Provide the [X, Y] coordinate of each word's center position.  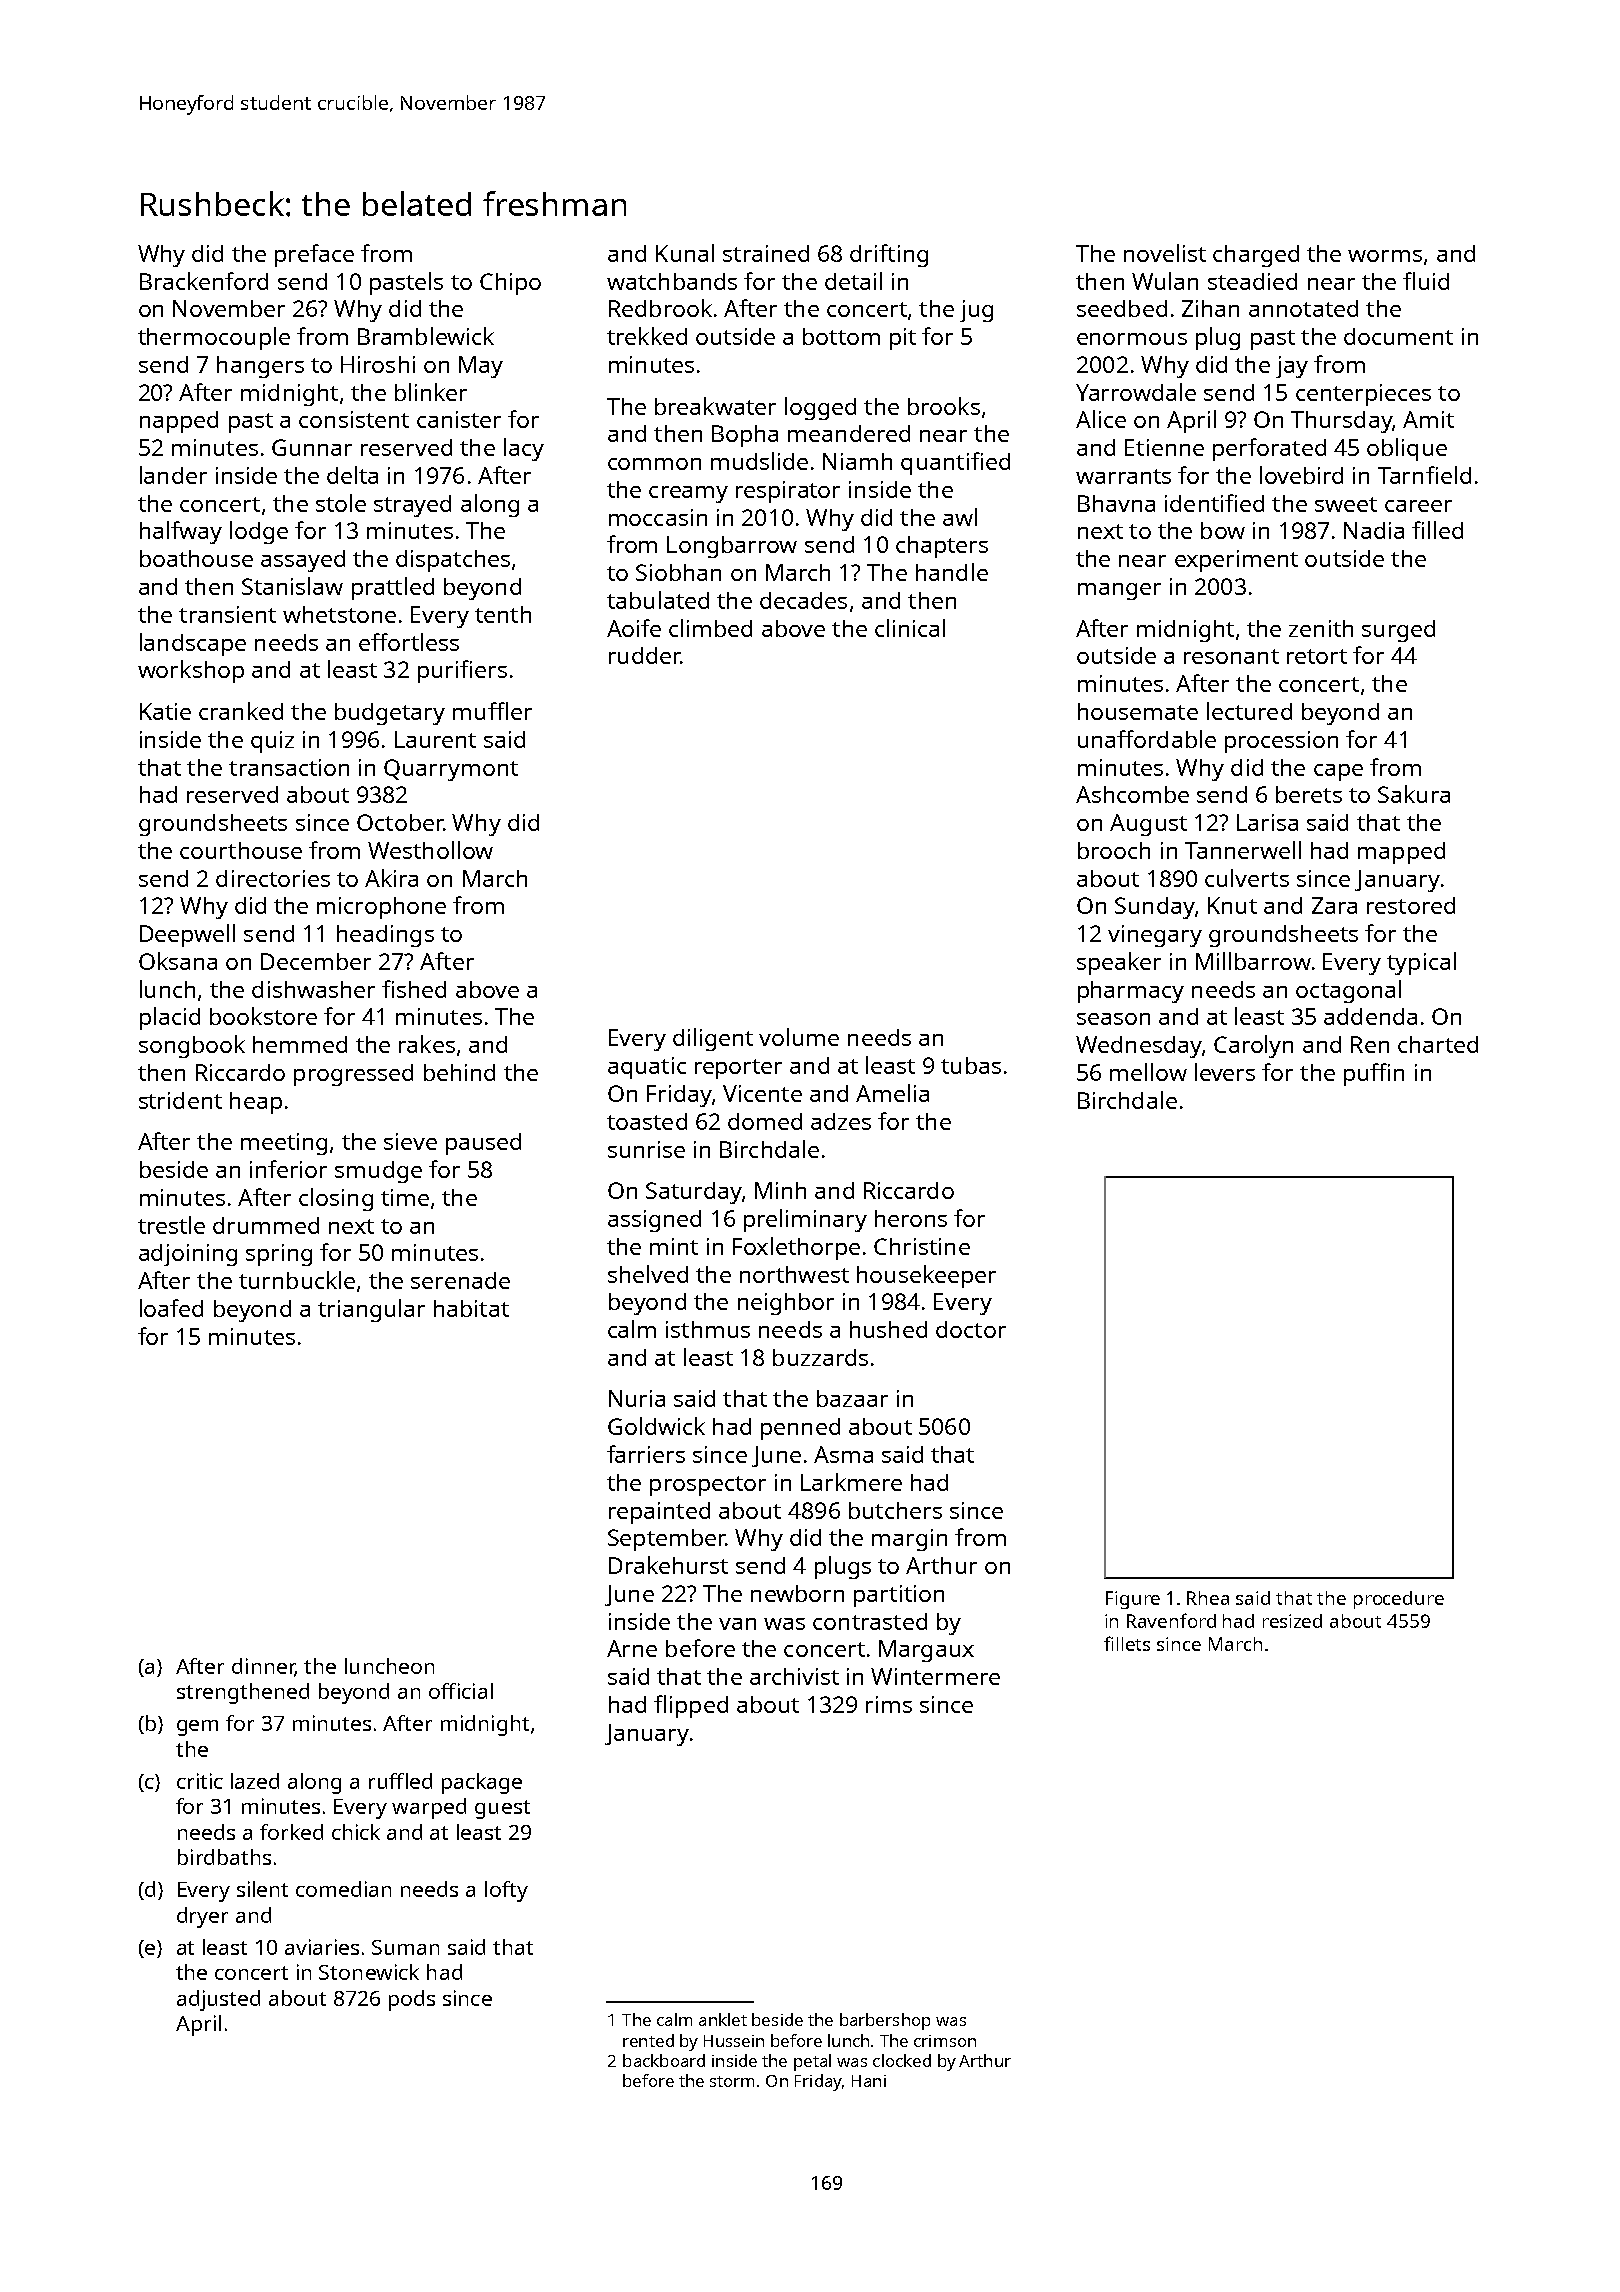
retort [1317, 656]
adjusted [218, 2000]
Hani [869, 2081]
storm [732, 2081]
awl [960, 517]
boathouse [196, 558]
